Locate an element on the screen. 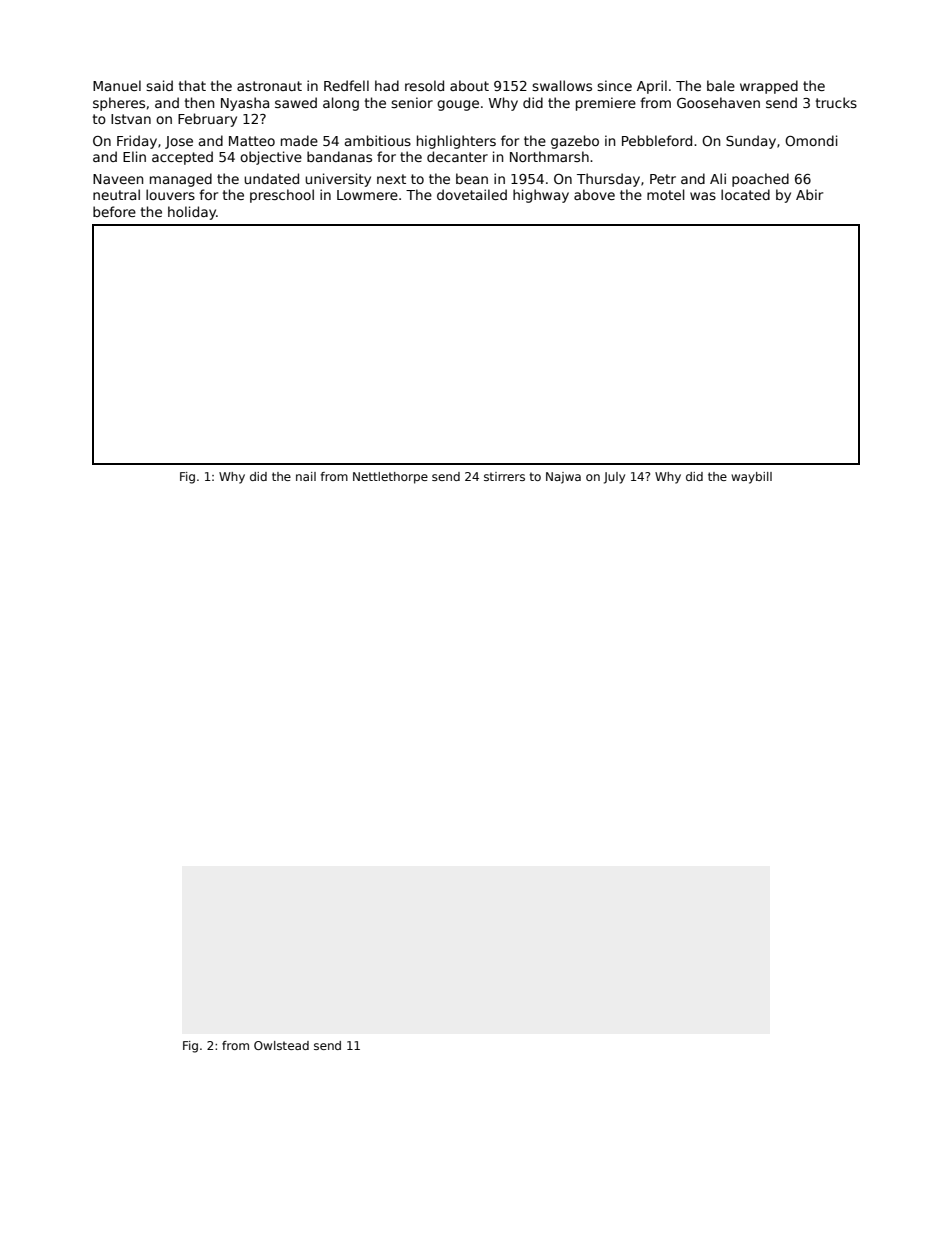  July is located at coordinates (614, 478).
